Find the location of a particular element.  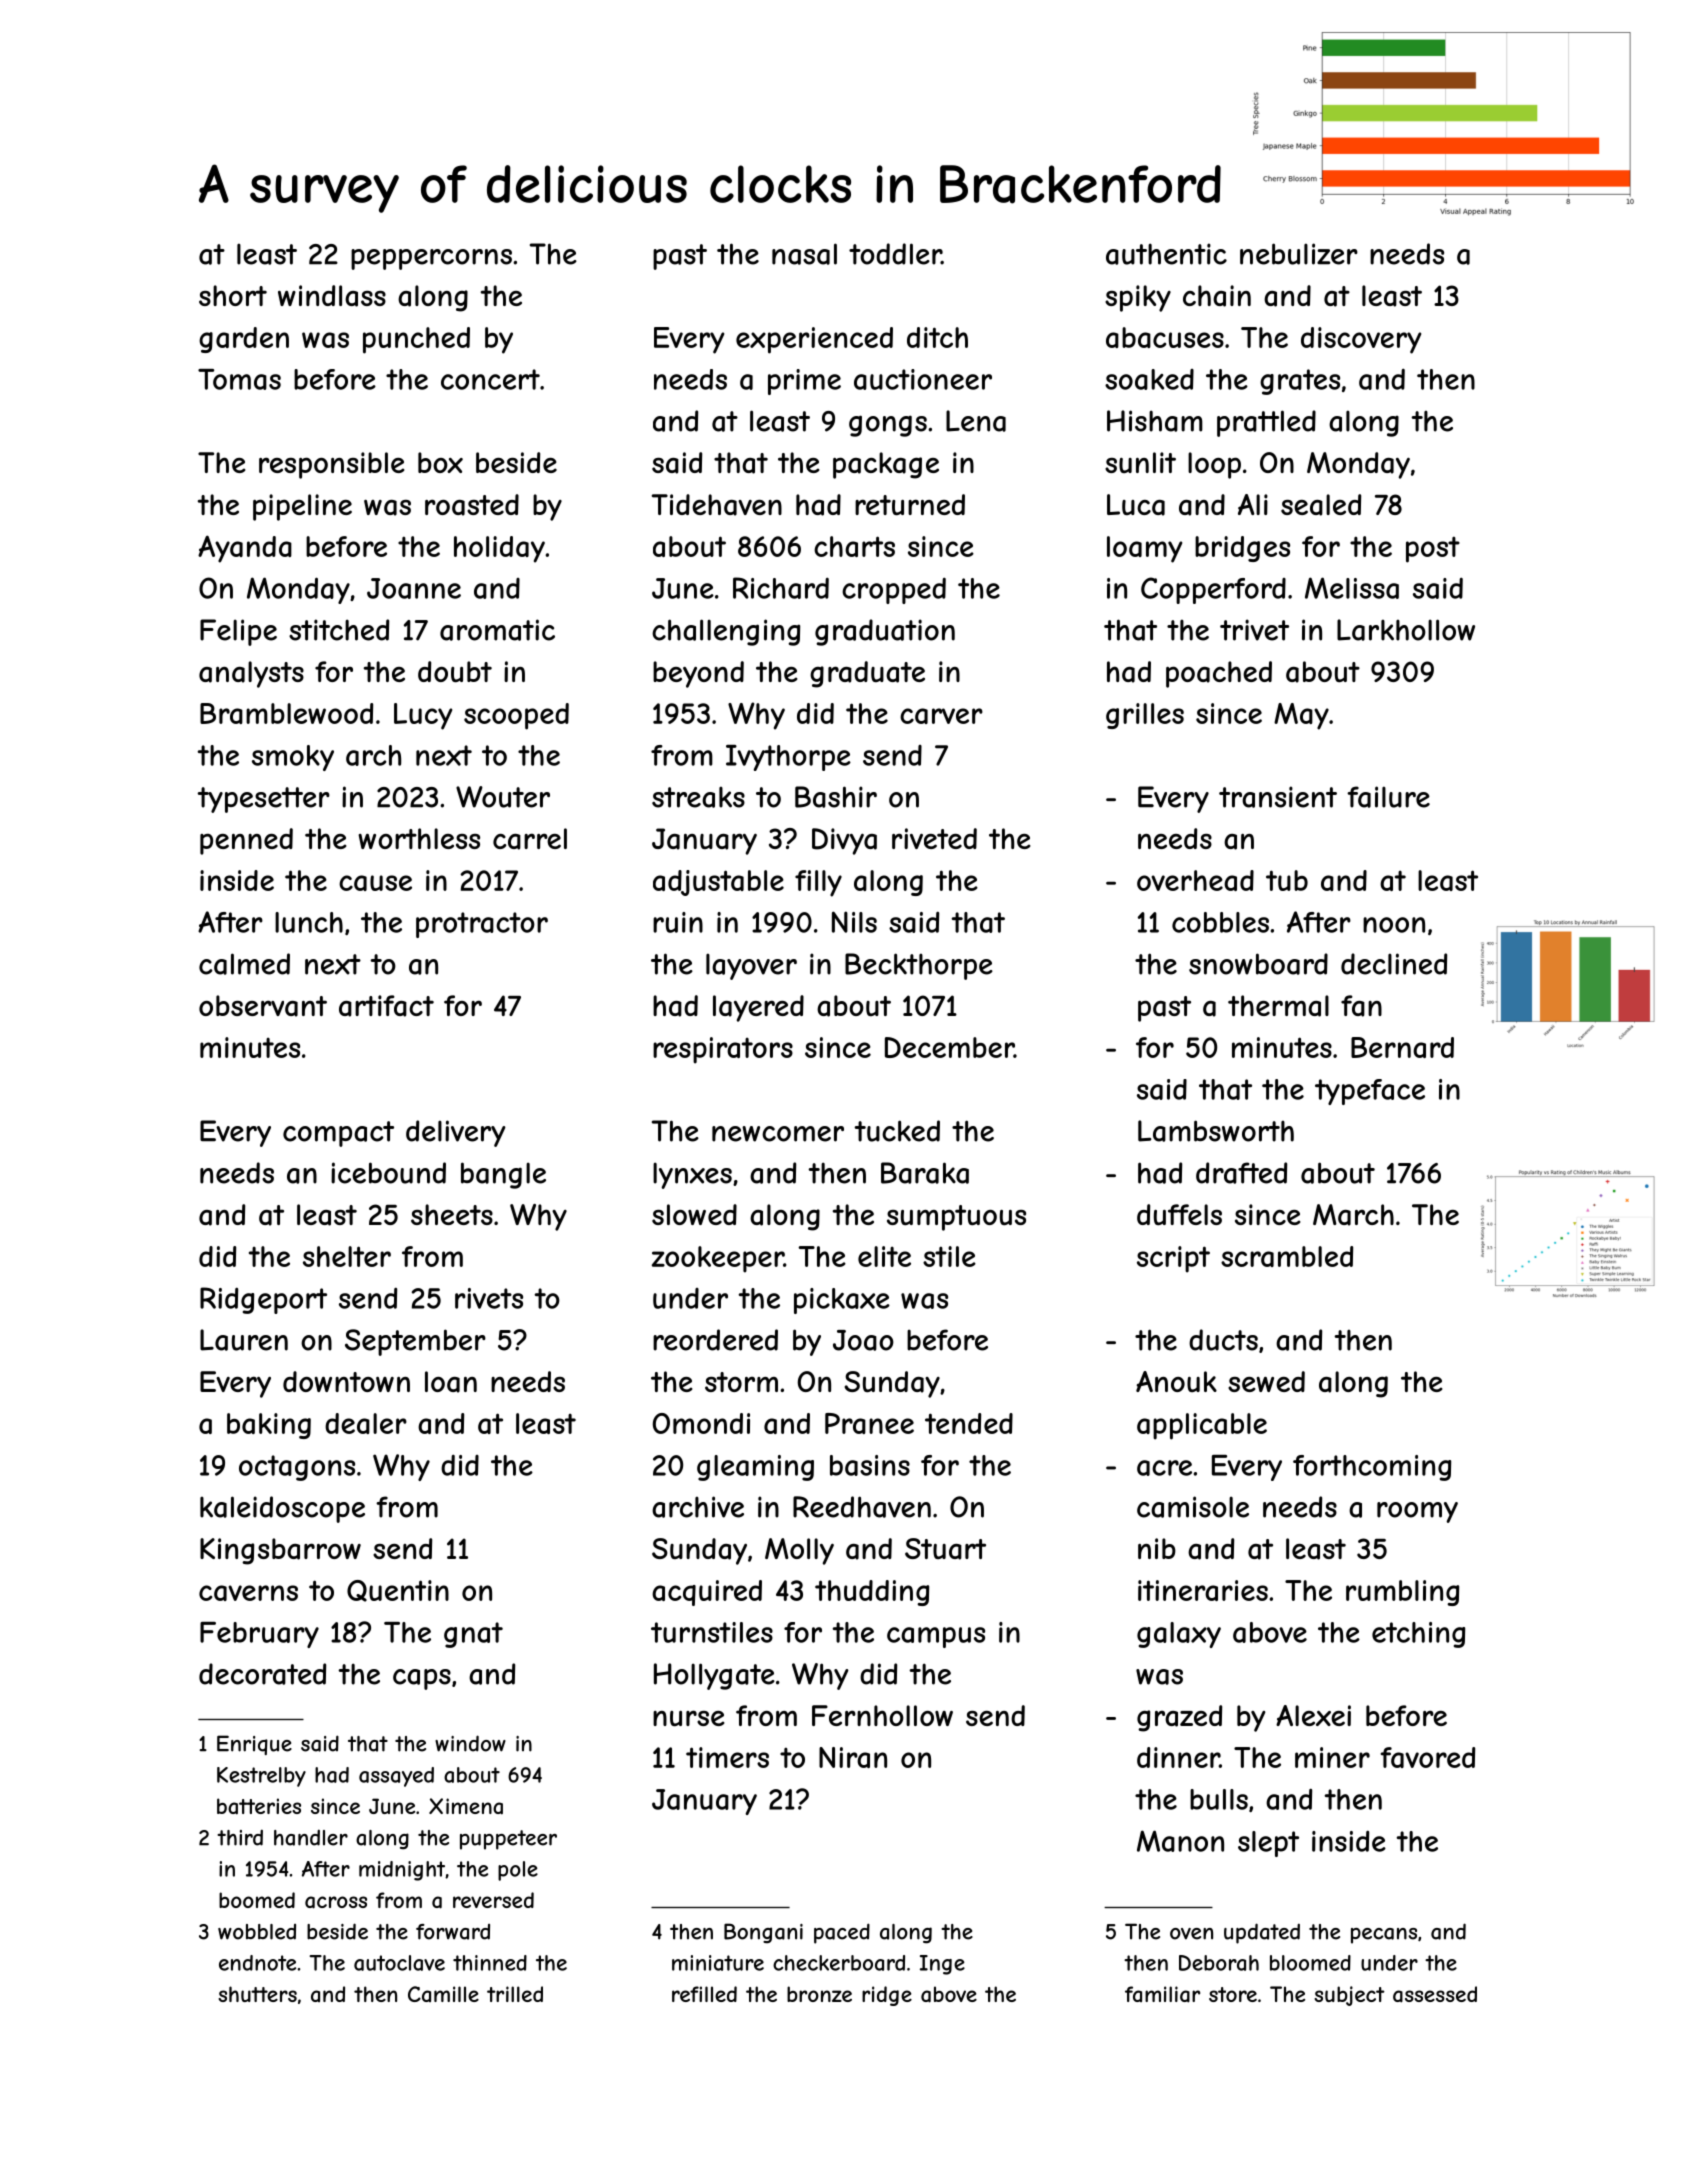

refilled is located at coordinates (704, 1994).
